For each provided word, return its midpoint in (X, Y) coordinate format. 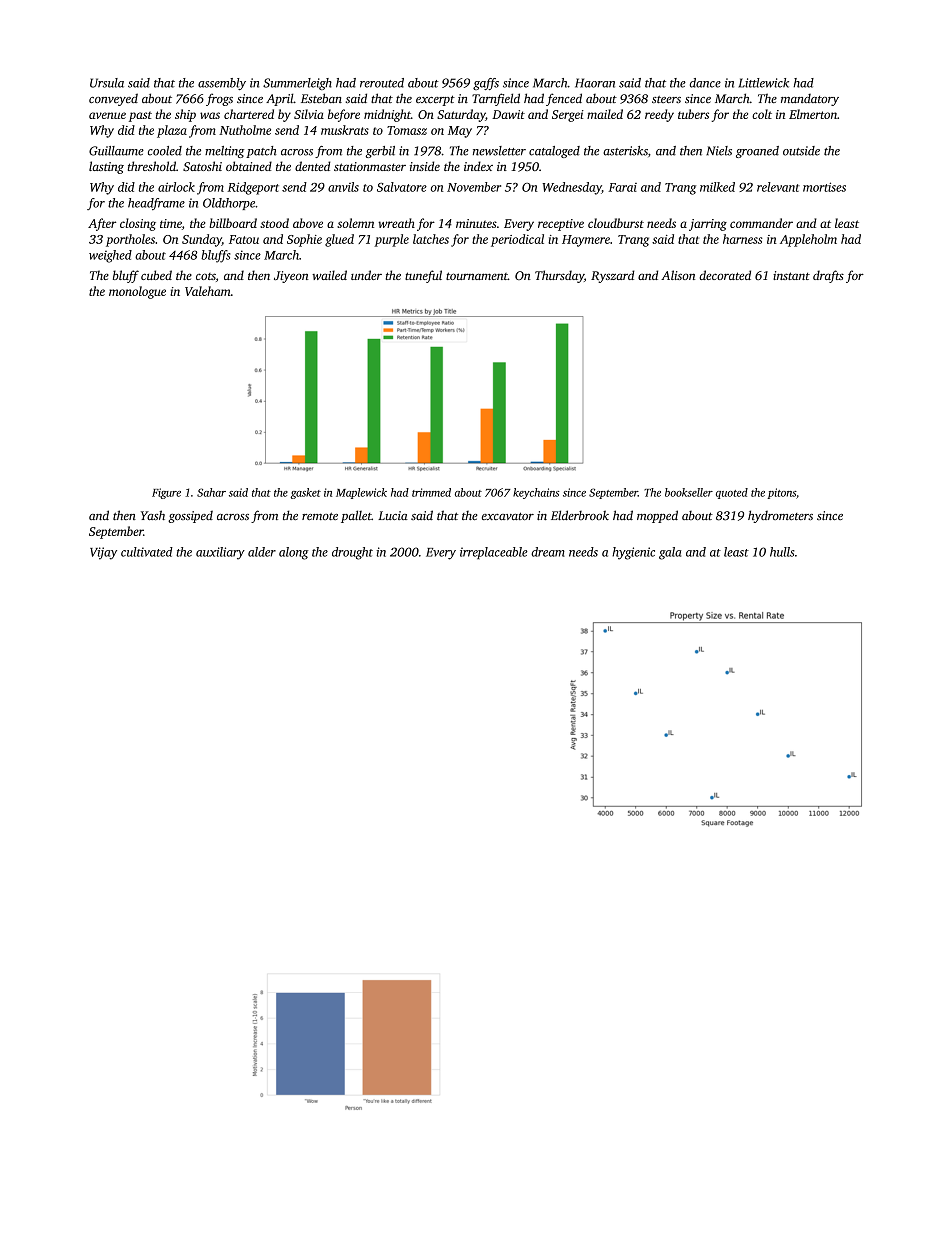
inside (425, 166)
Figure (166, 493)
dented (313, 166)
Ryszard (613, 276)
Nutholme (245, 130)
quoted (732, 493)
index (478, 166)
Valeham (208, 291)
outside (801, 151)
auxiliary (220, 553)
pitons (781, 493)
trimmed (431, 492)
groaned (757, 152)
